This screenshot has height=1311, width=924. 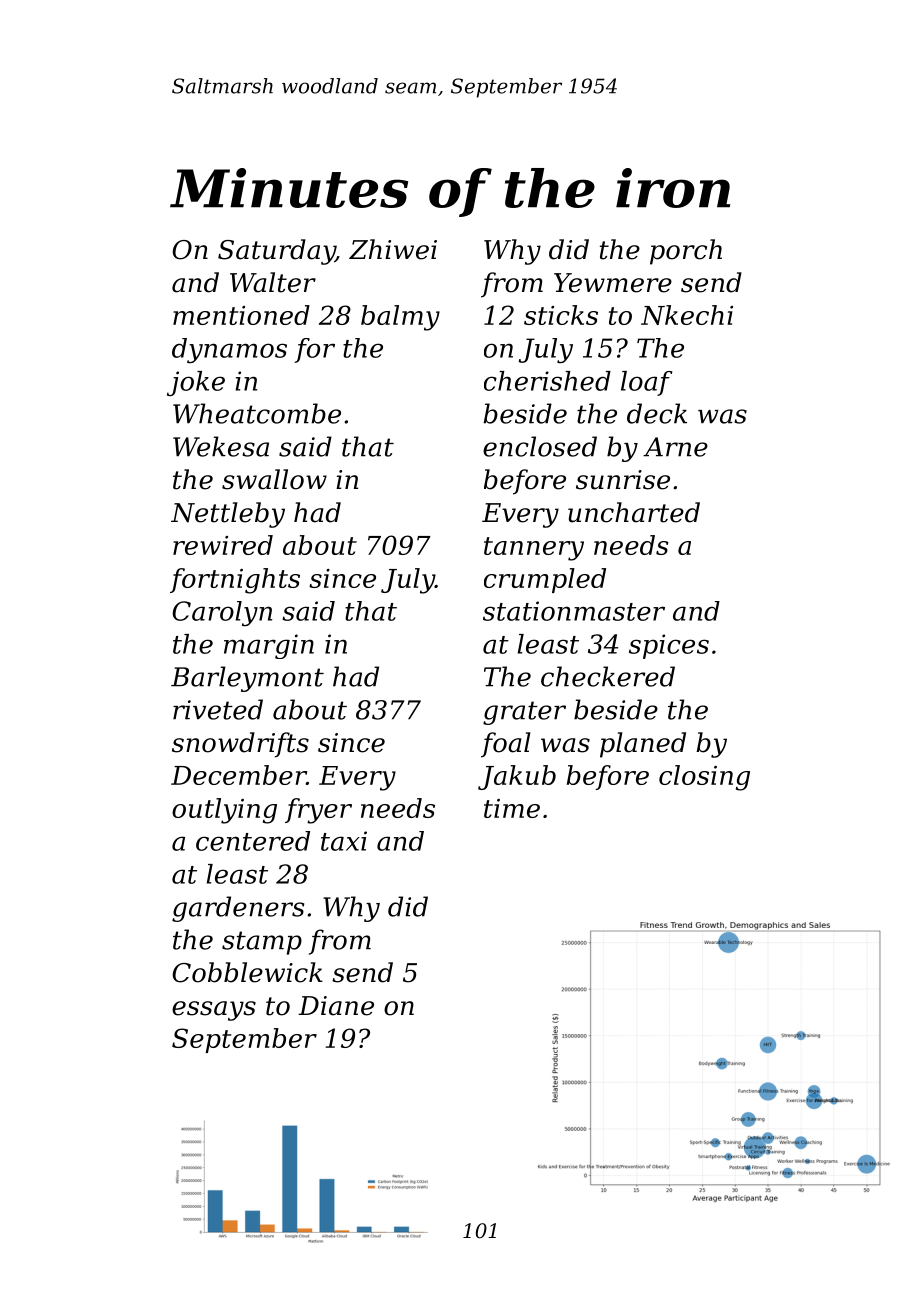 I want to click on mentioned, so click(x=241, y=315).
